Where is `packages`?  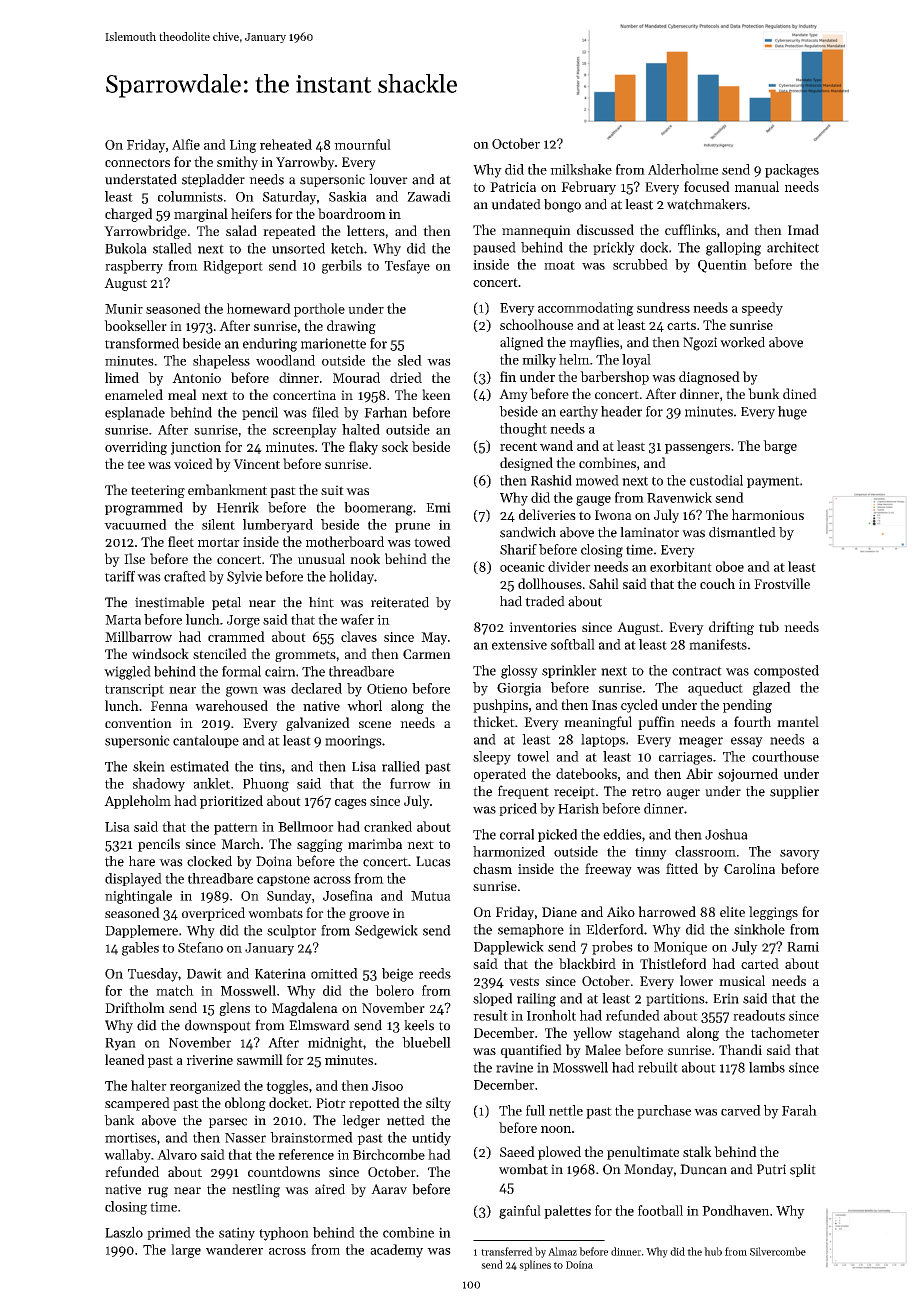
packages is located at coordinates (792, 171).
